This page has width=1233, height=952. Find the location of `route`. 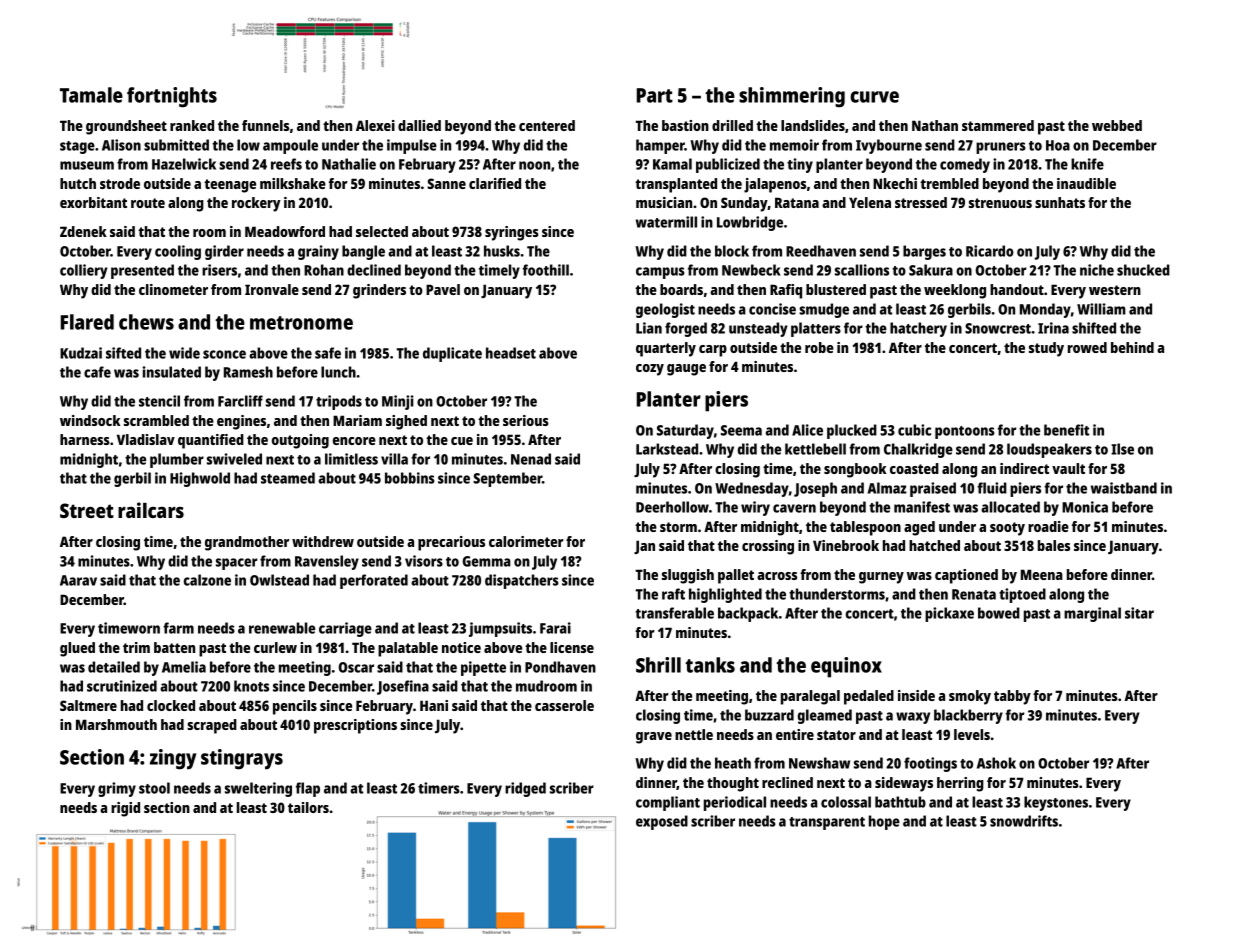

route is located at coordinates (148, 203).
